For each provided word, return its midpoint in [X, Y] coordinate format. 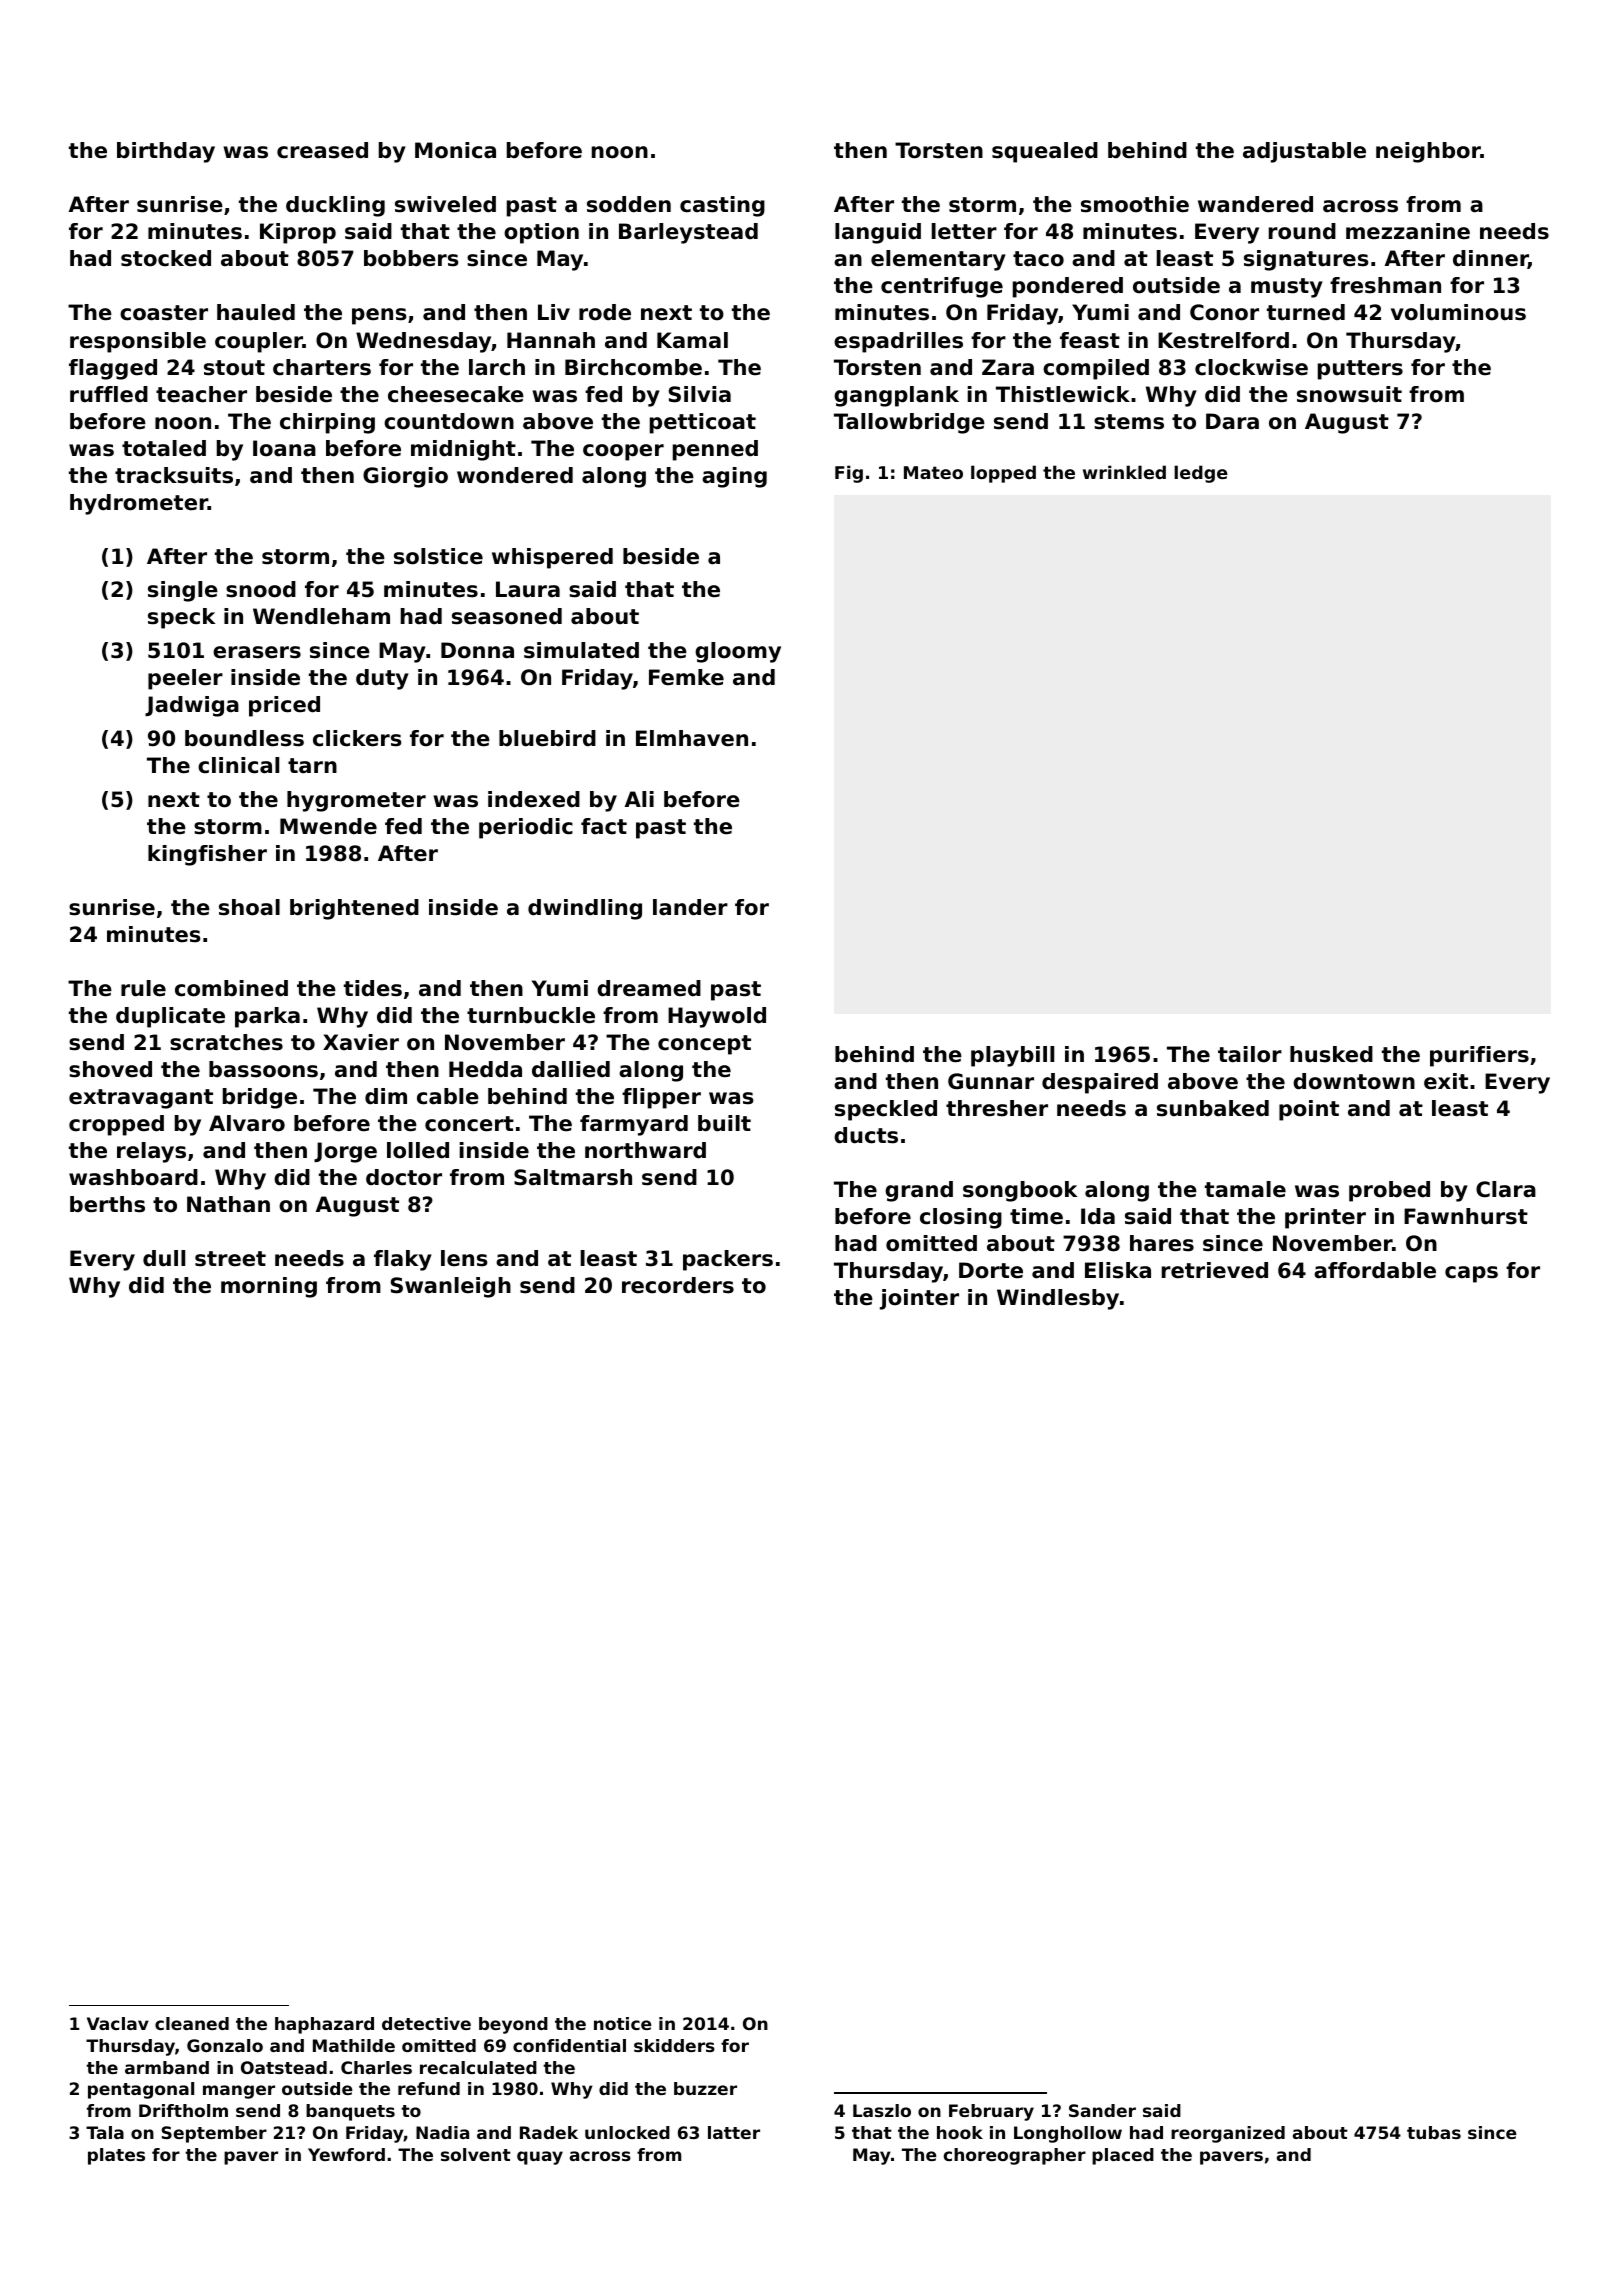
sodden [629, 204]
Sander [1102, 2110]
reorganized [1228, 2134]
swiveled [445, 204]
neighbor [1428, 152]
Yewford [346, 2154]
